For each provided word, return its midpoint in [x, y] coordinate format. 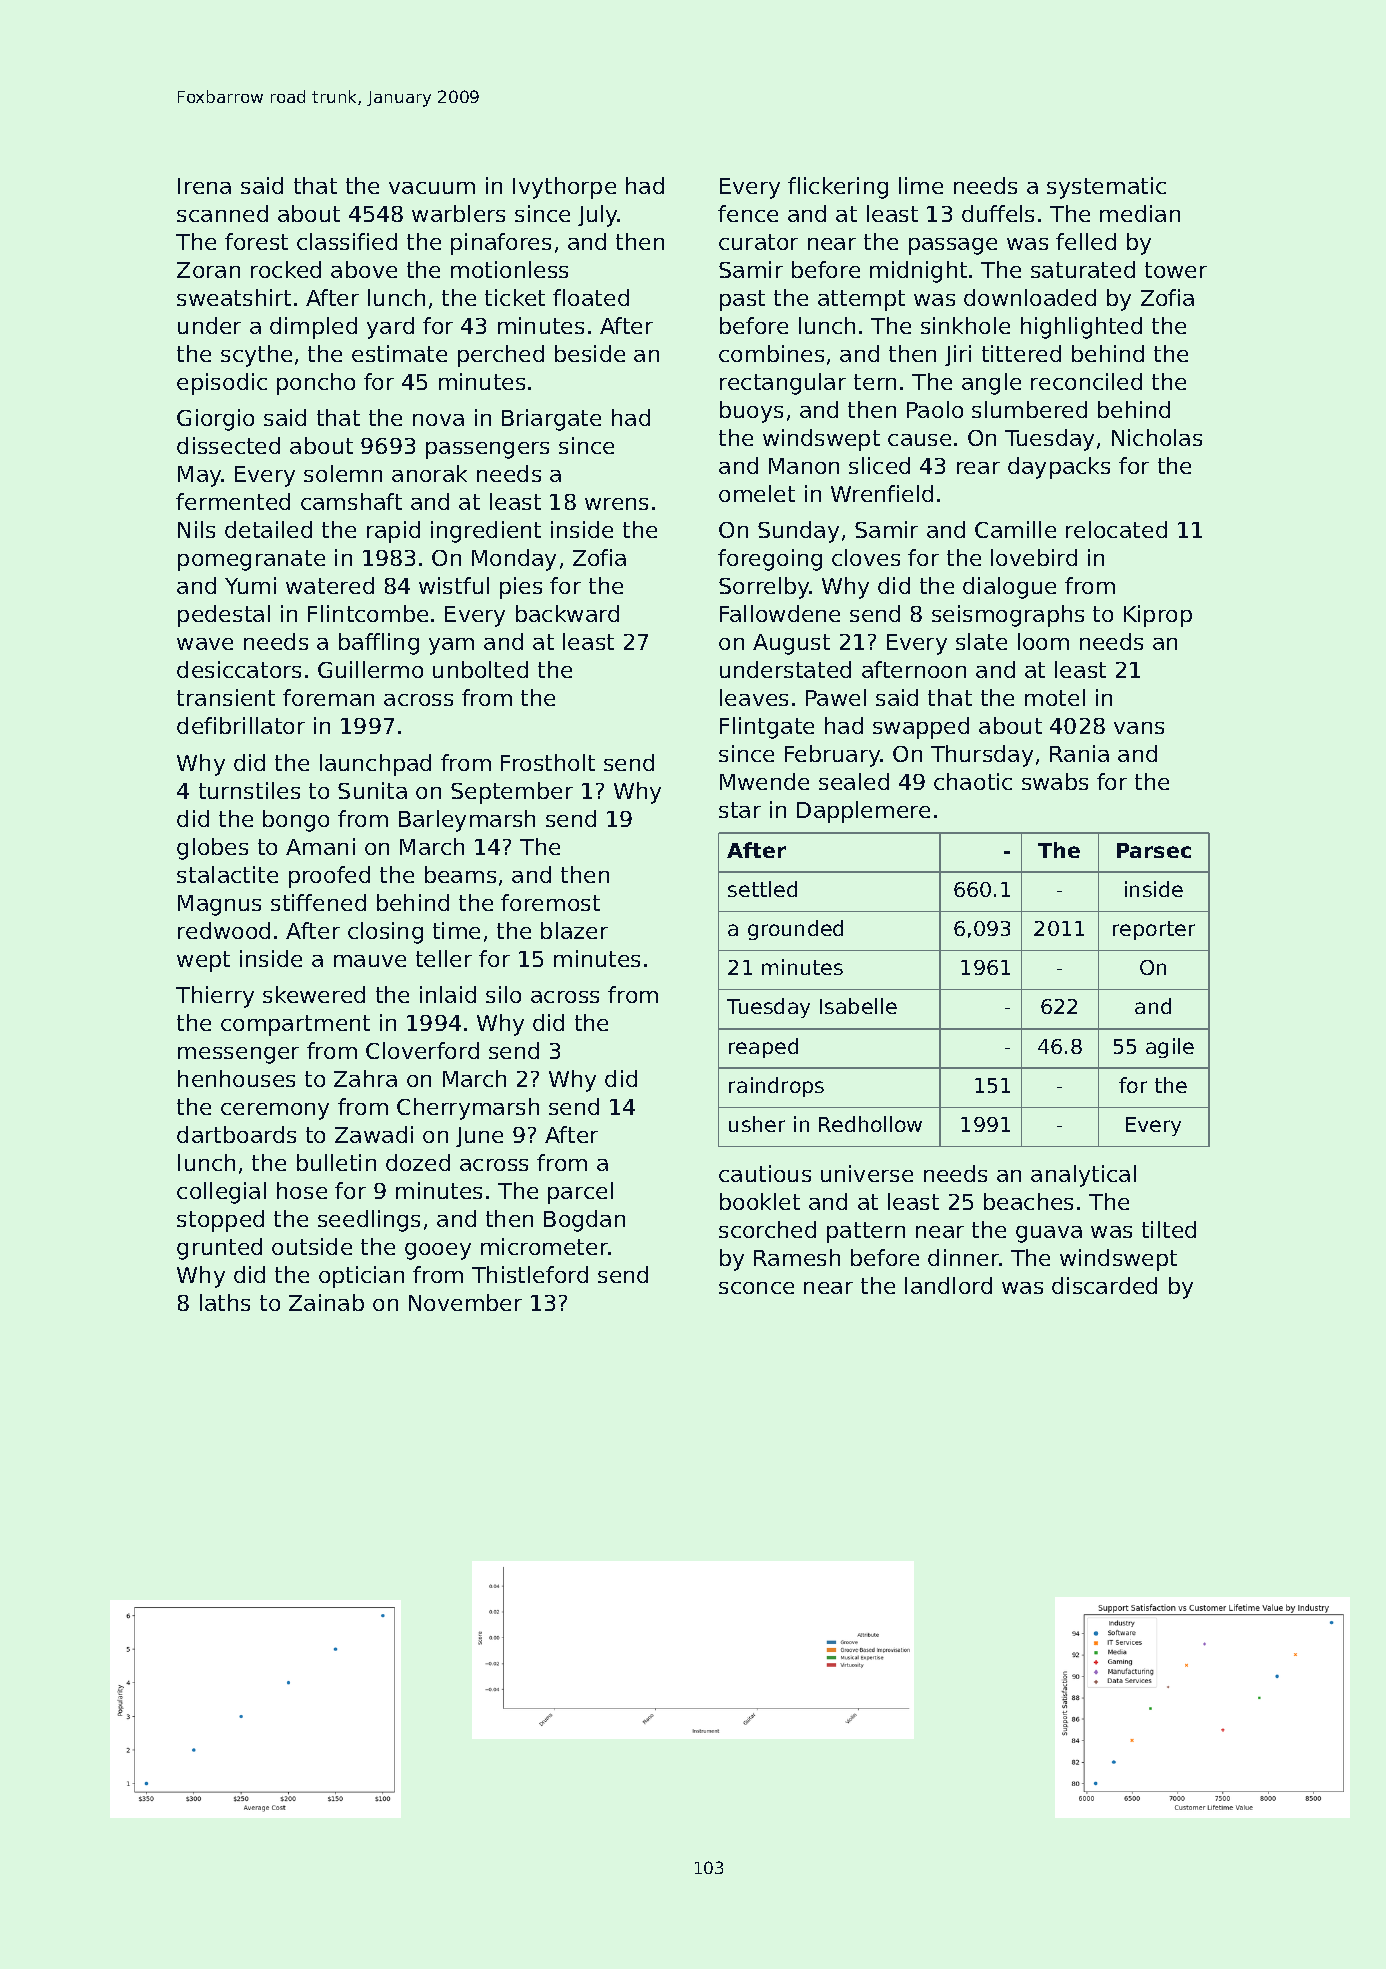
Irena [204, 186]
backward [567, 613]
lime [921, 185]
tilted [1169, 1229]
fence [748, 213]
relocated [1116, 529]
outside [312, 1246]
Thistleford [530, 1274]
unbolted [480, 669]
